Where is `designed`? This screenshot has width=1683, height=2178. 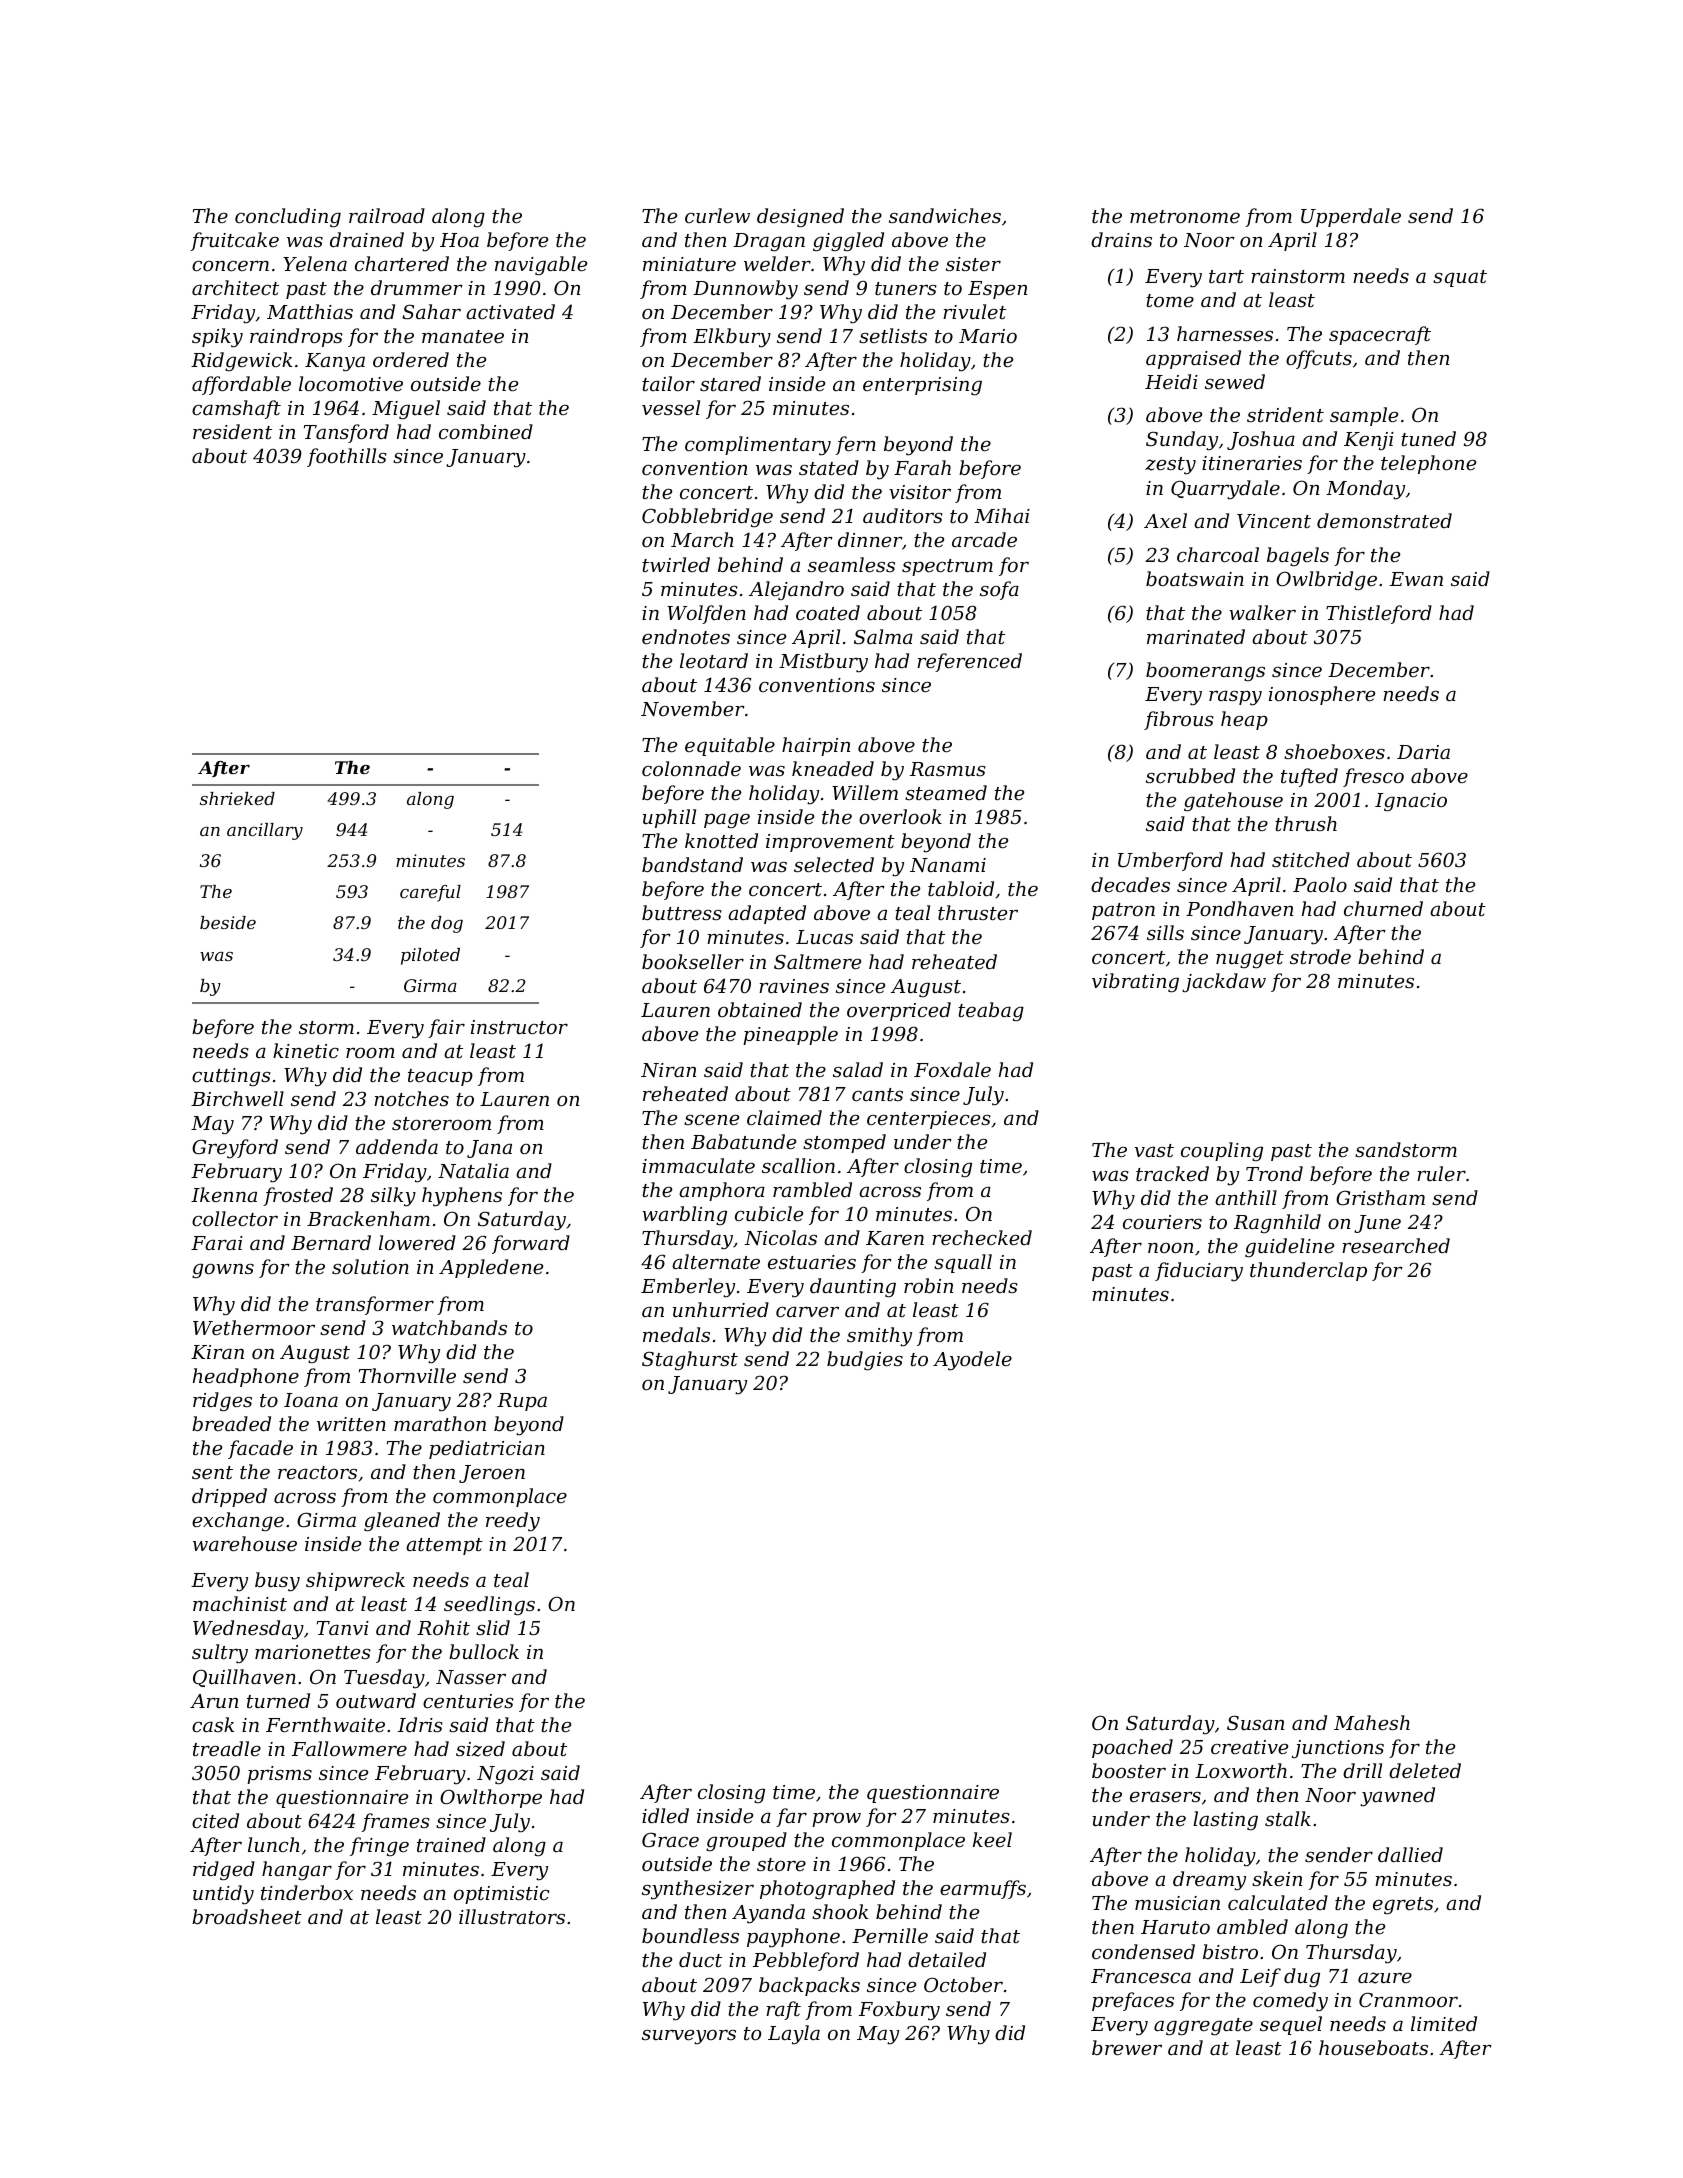
designed is located at coordinates (800, 218).
